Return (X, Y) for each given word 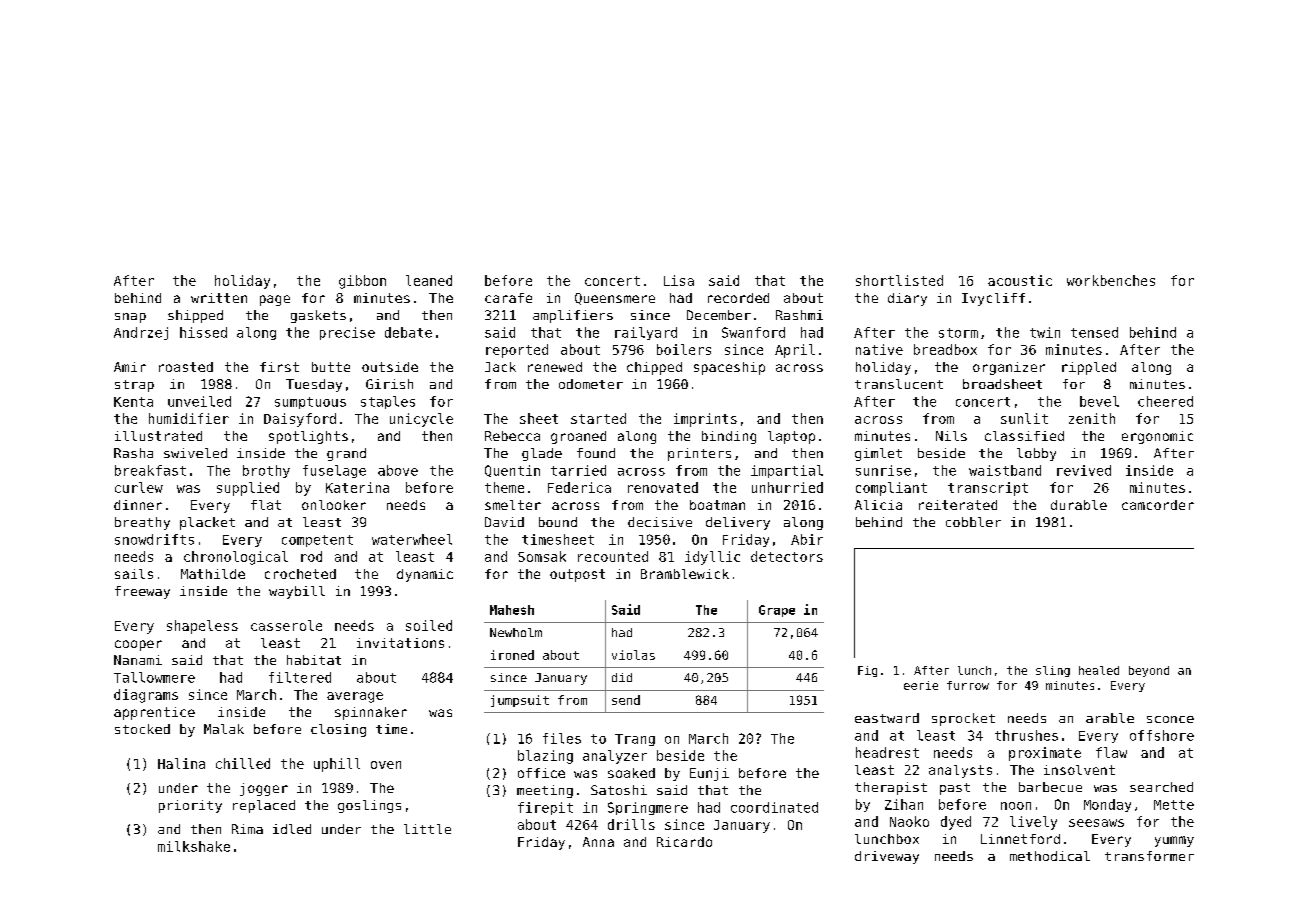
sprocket (963, 719)
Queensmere (615, 299)
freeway (142, 592)
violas (633, 655)
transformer (1149, 856)
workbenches (1111, 280)
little (427, 829)
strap (134, 386)
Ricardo (684, 842)
